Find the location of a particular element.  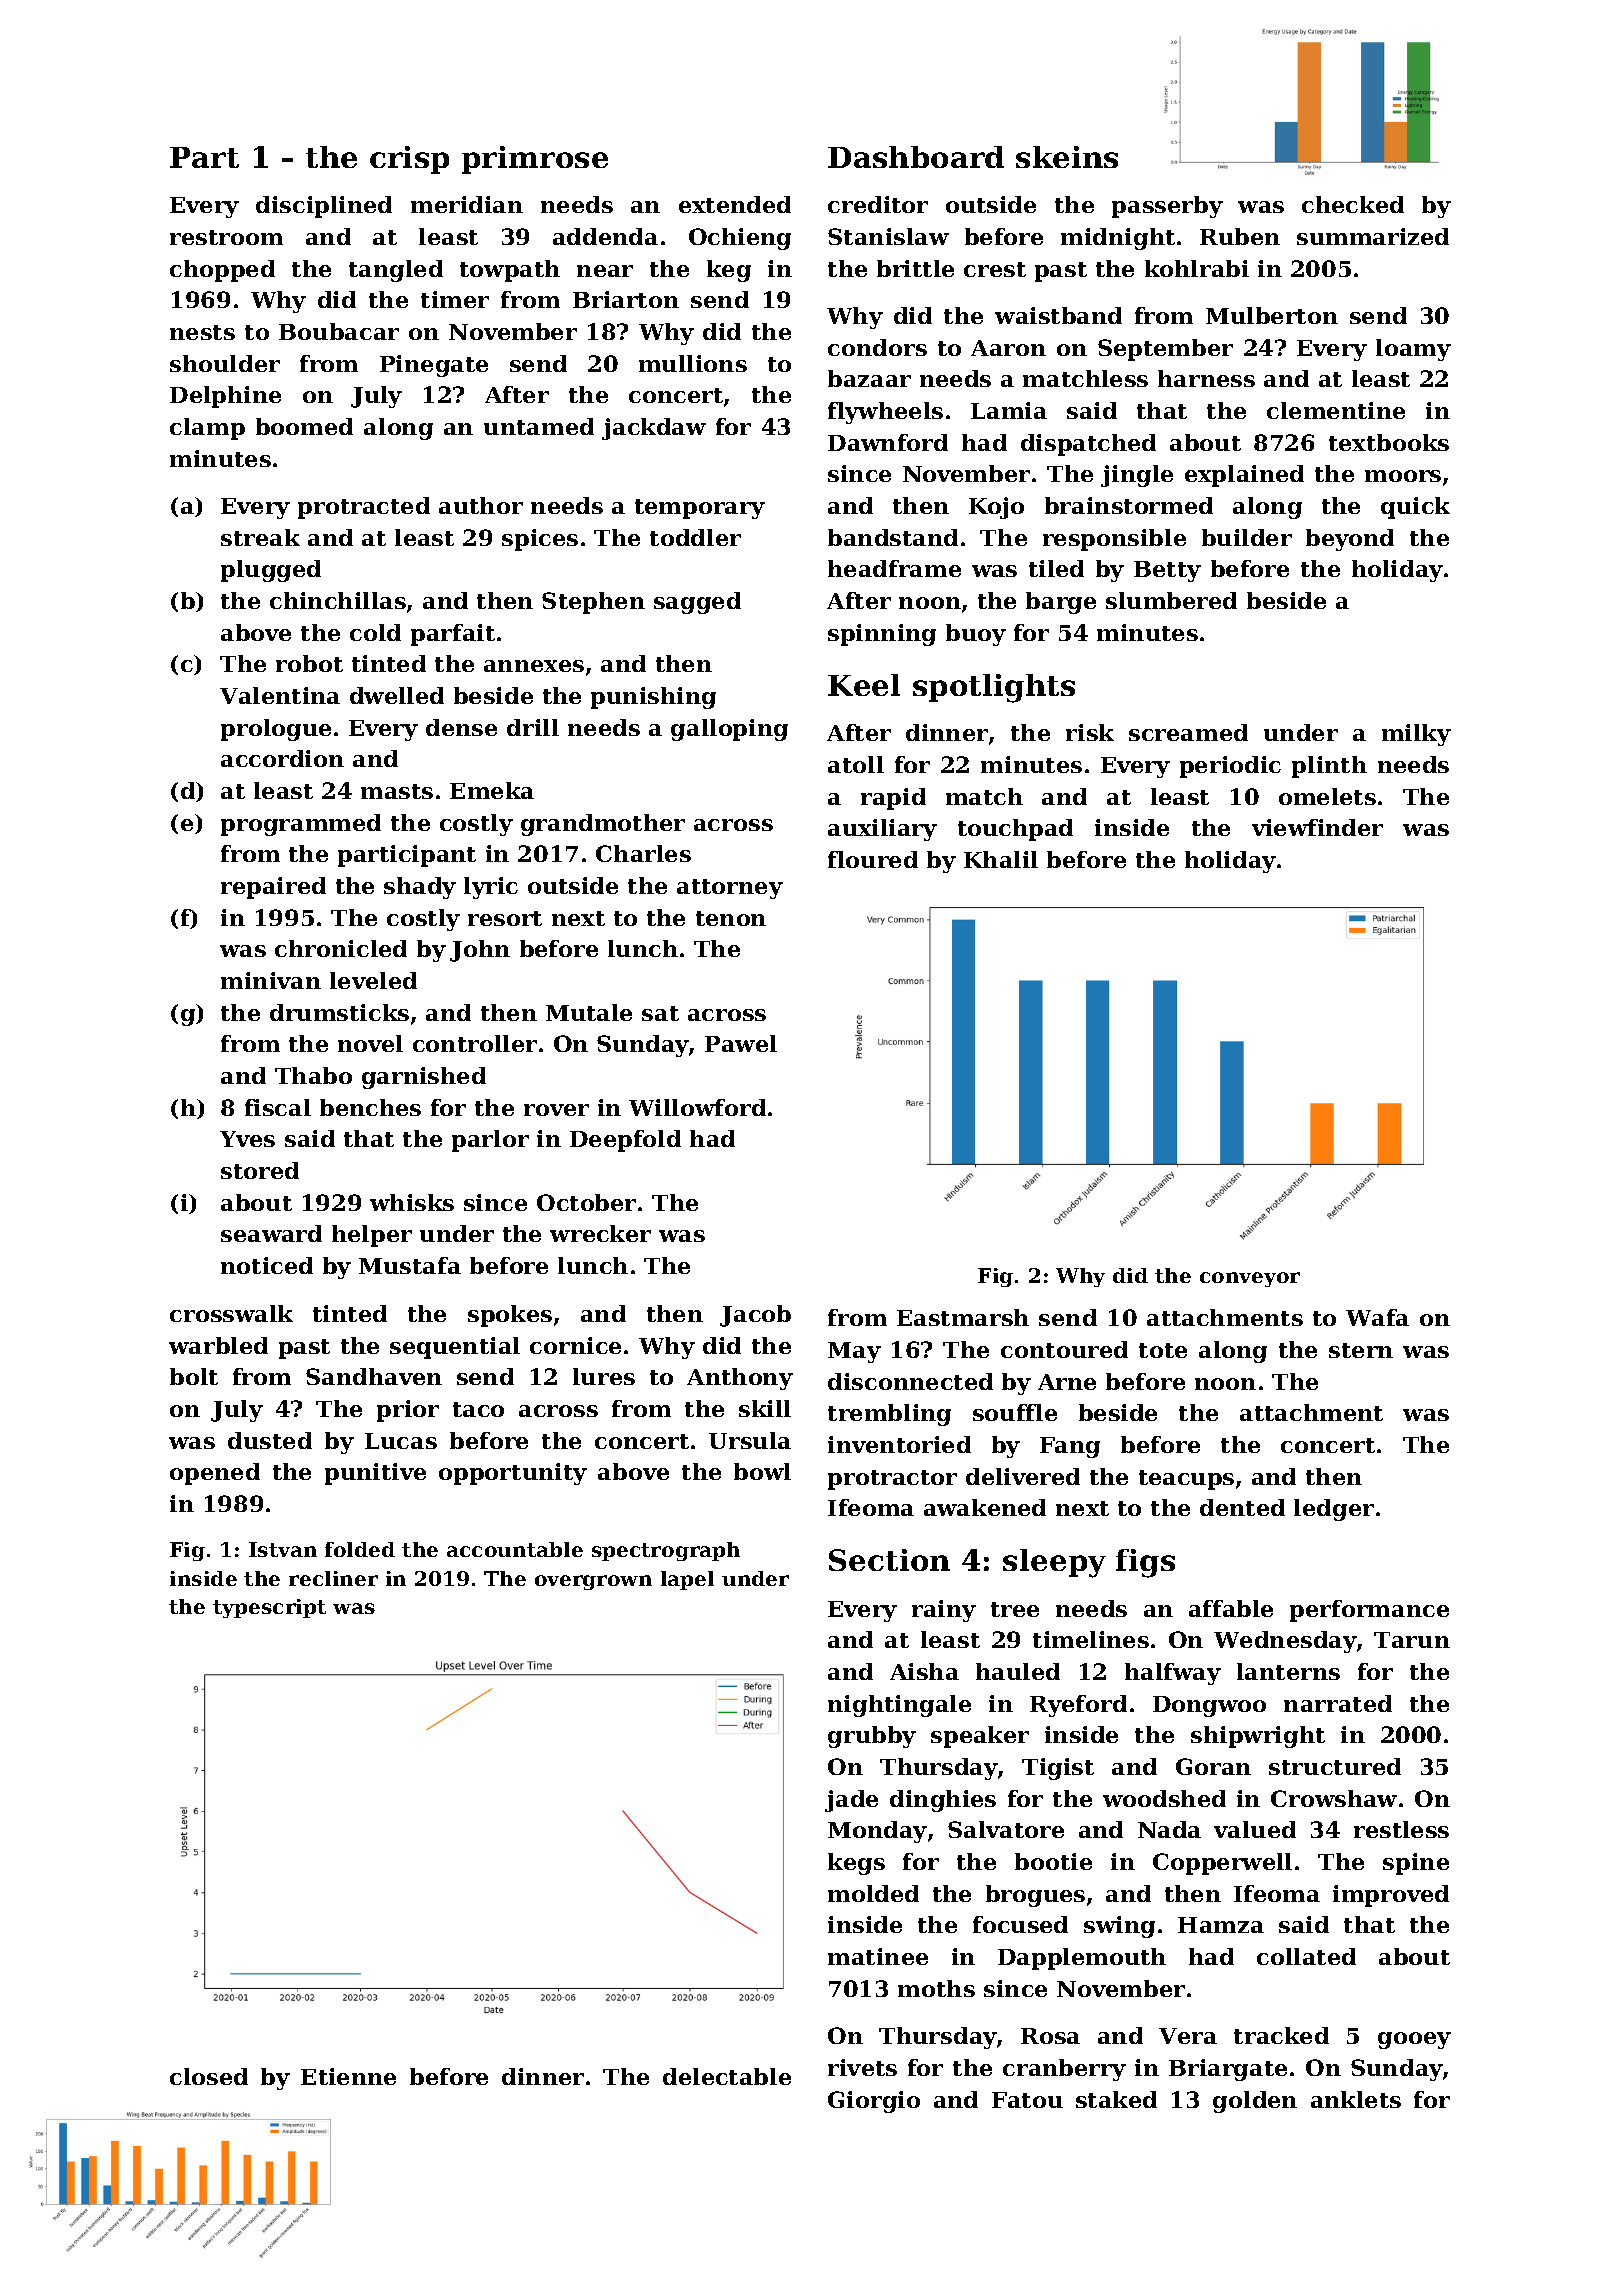

performance is located at coordinates (1369, 1611).
